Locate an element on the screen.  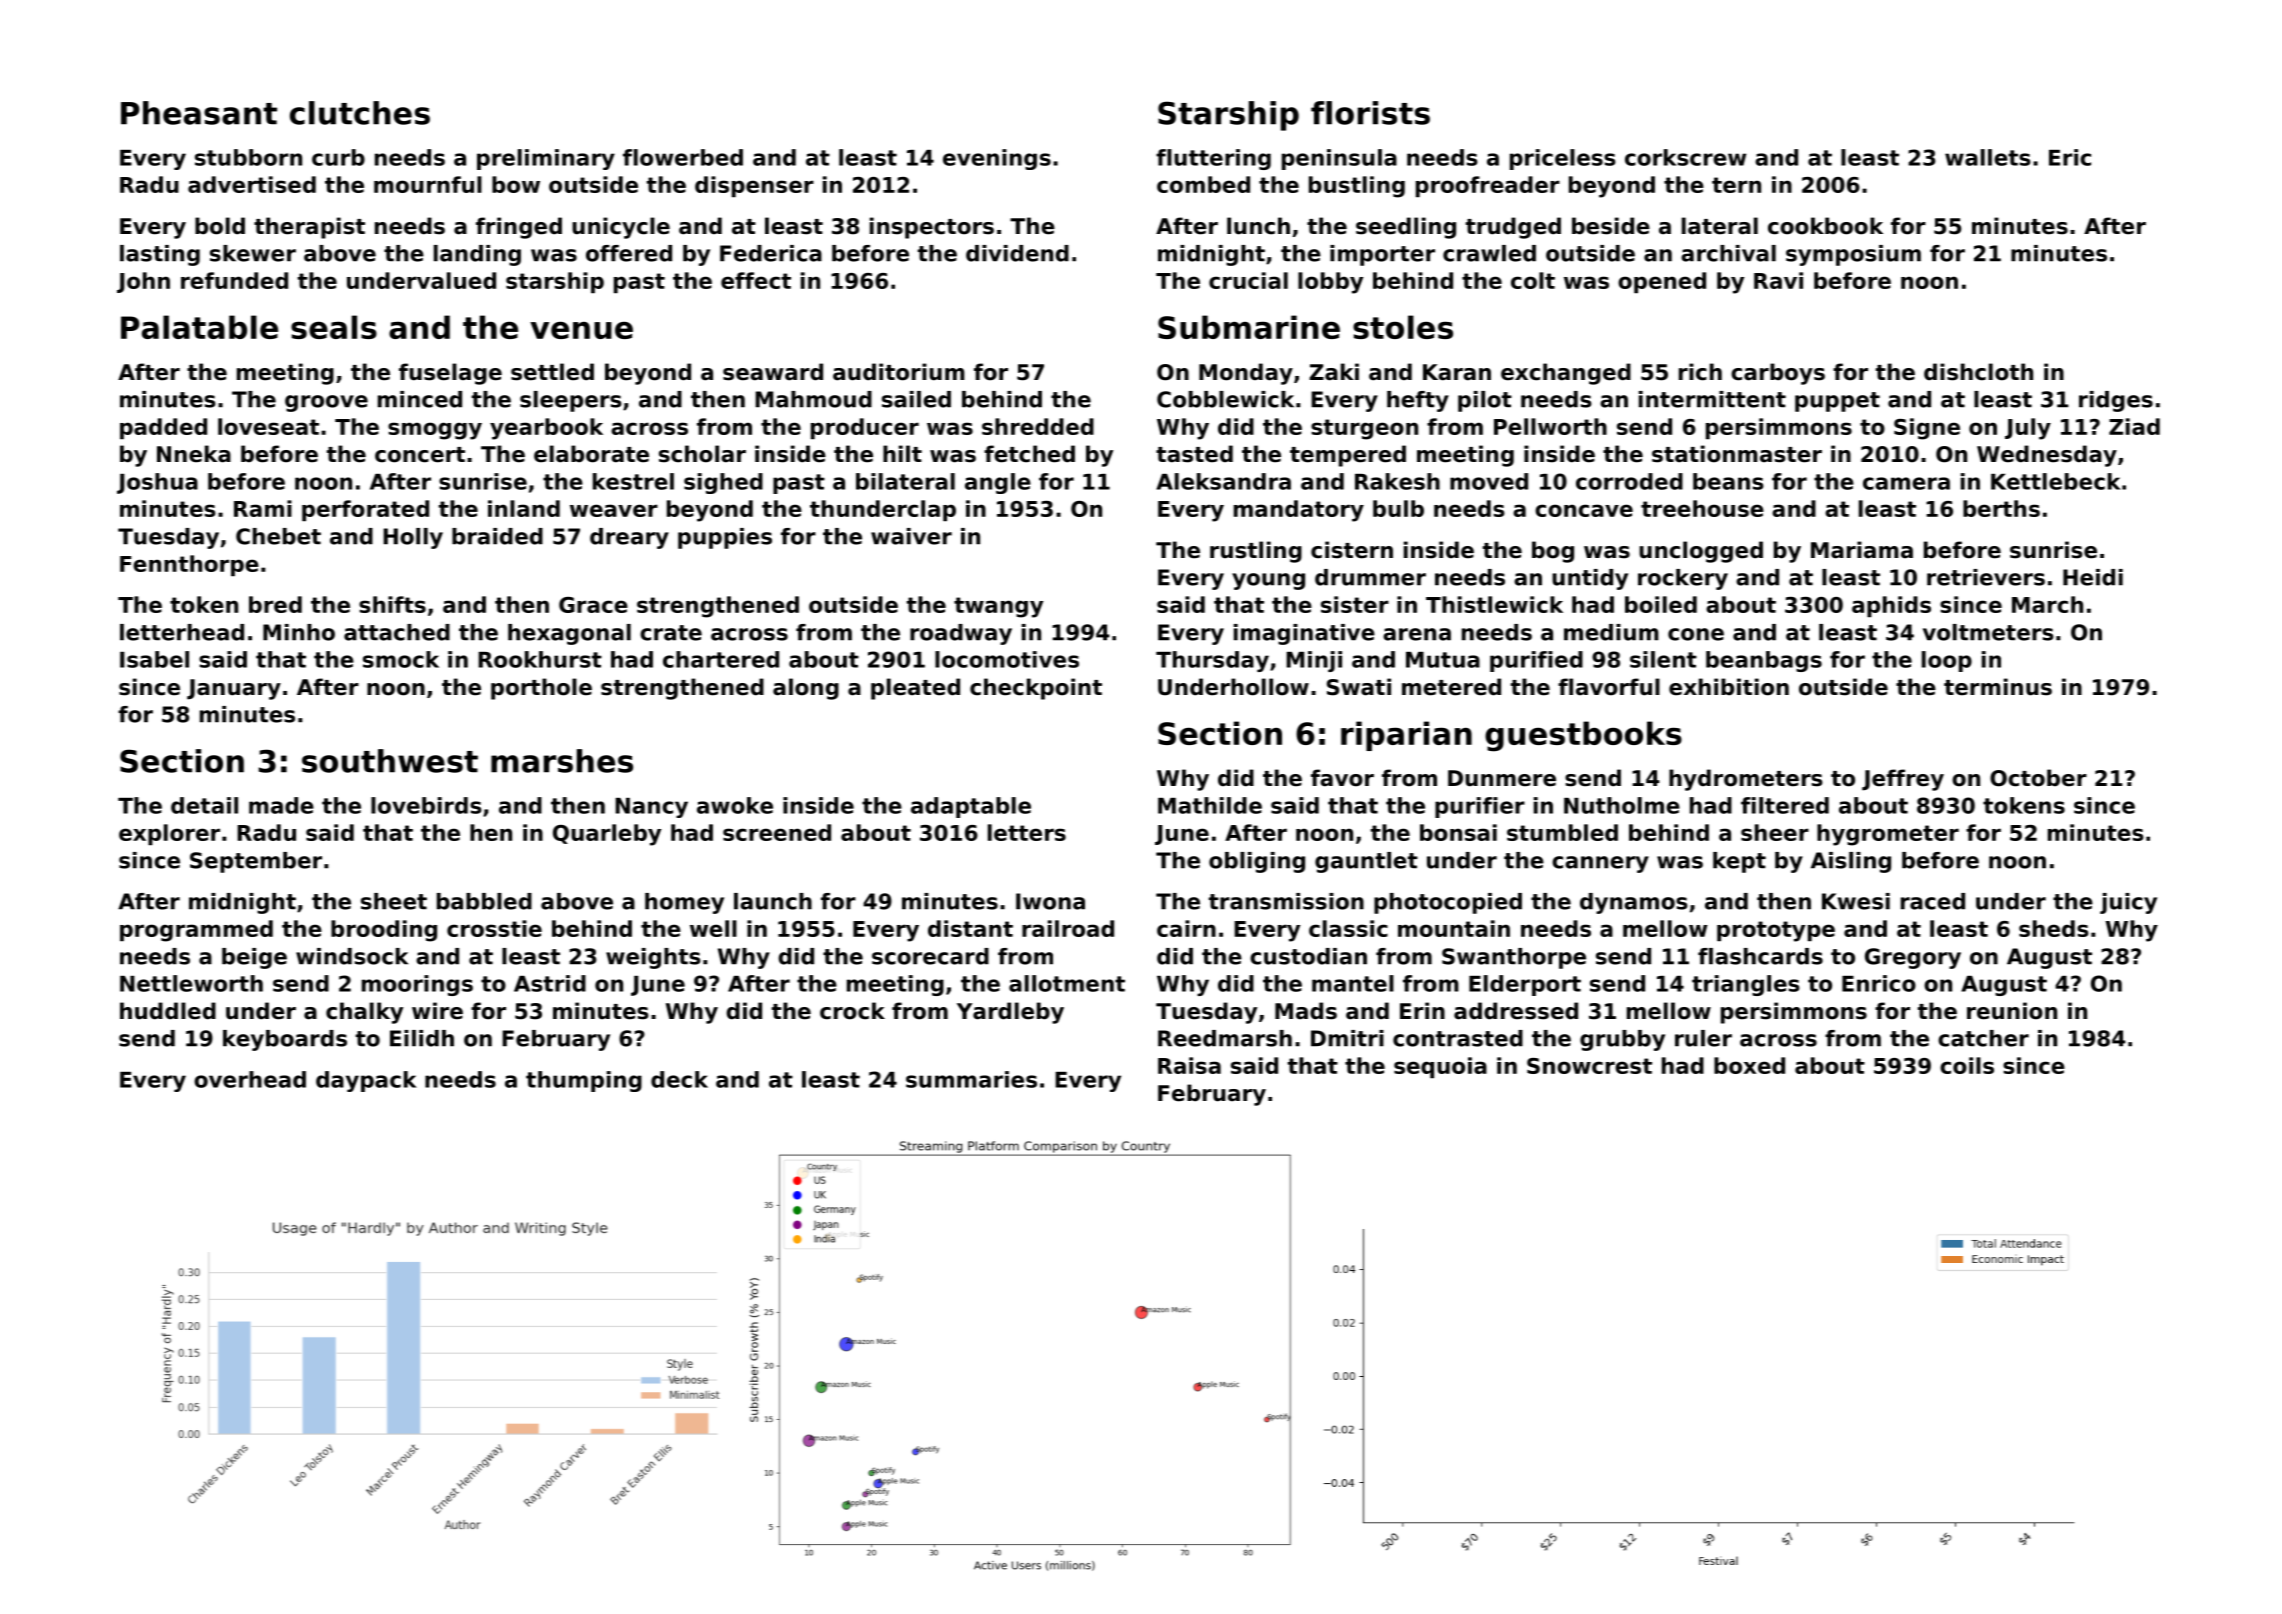
drummer is located at coordinates (1370, 577).
